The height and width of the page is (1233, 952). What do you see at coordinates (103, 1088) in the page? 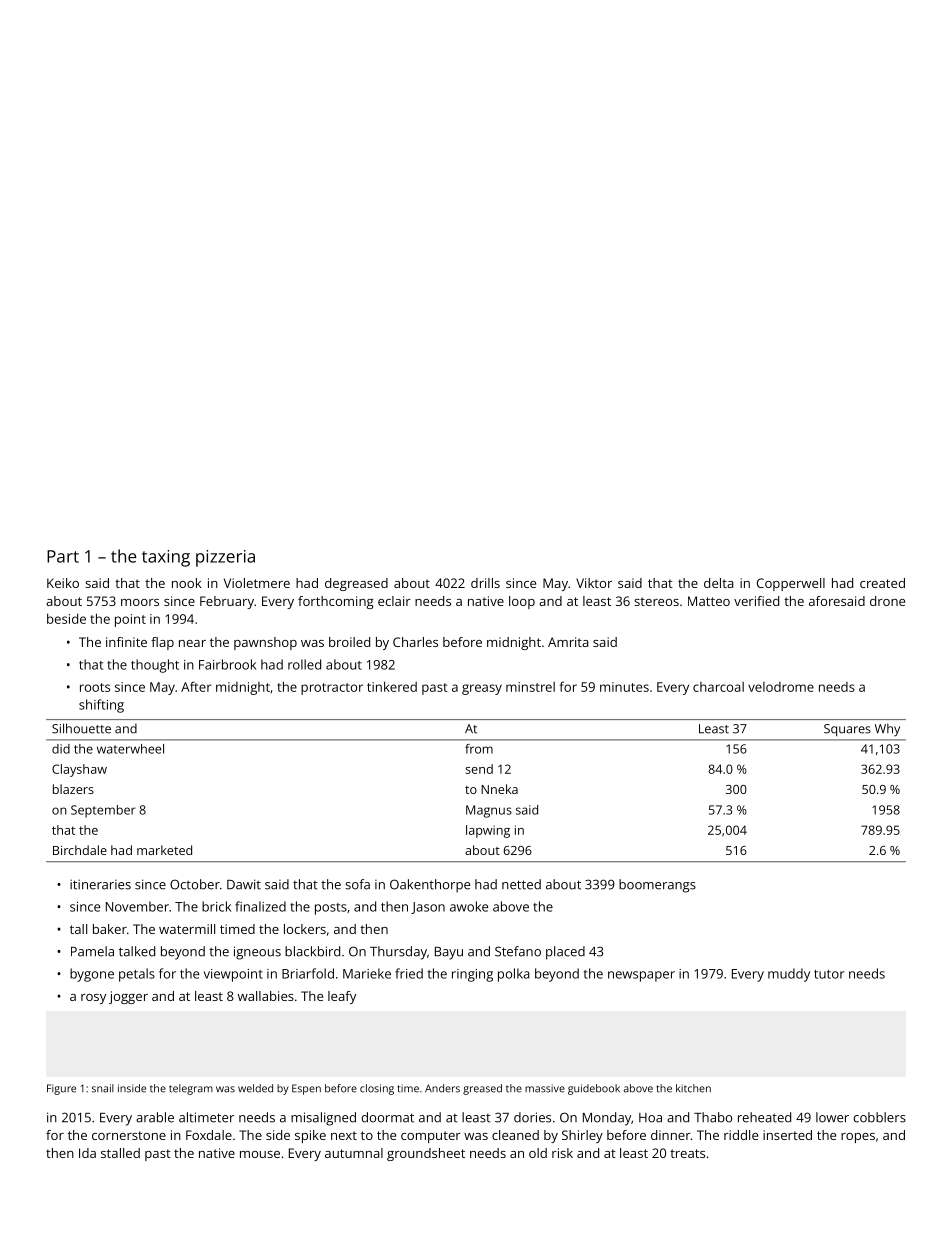
I see `snail` at bounding box center [103, 1088].
